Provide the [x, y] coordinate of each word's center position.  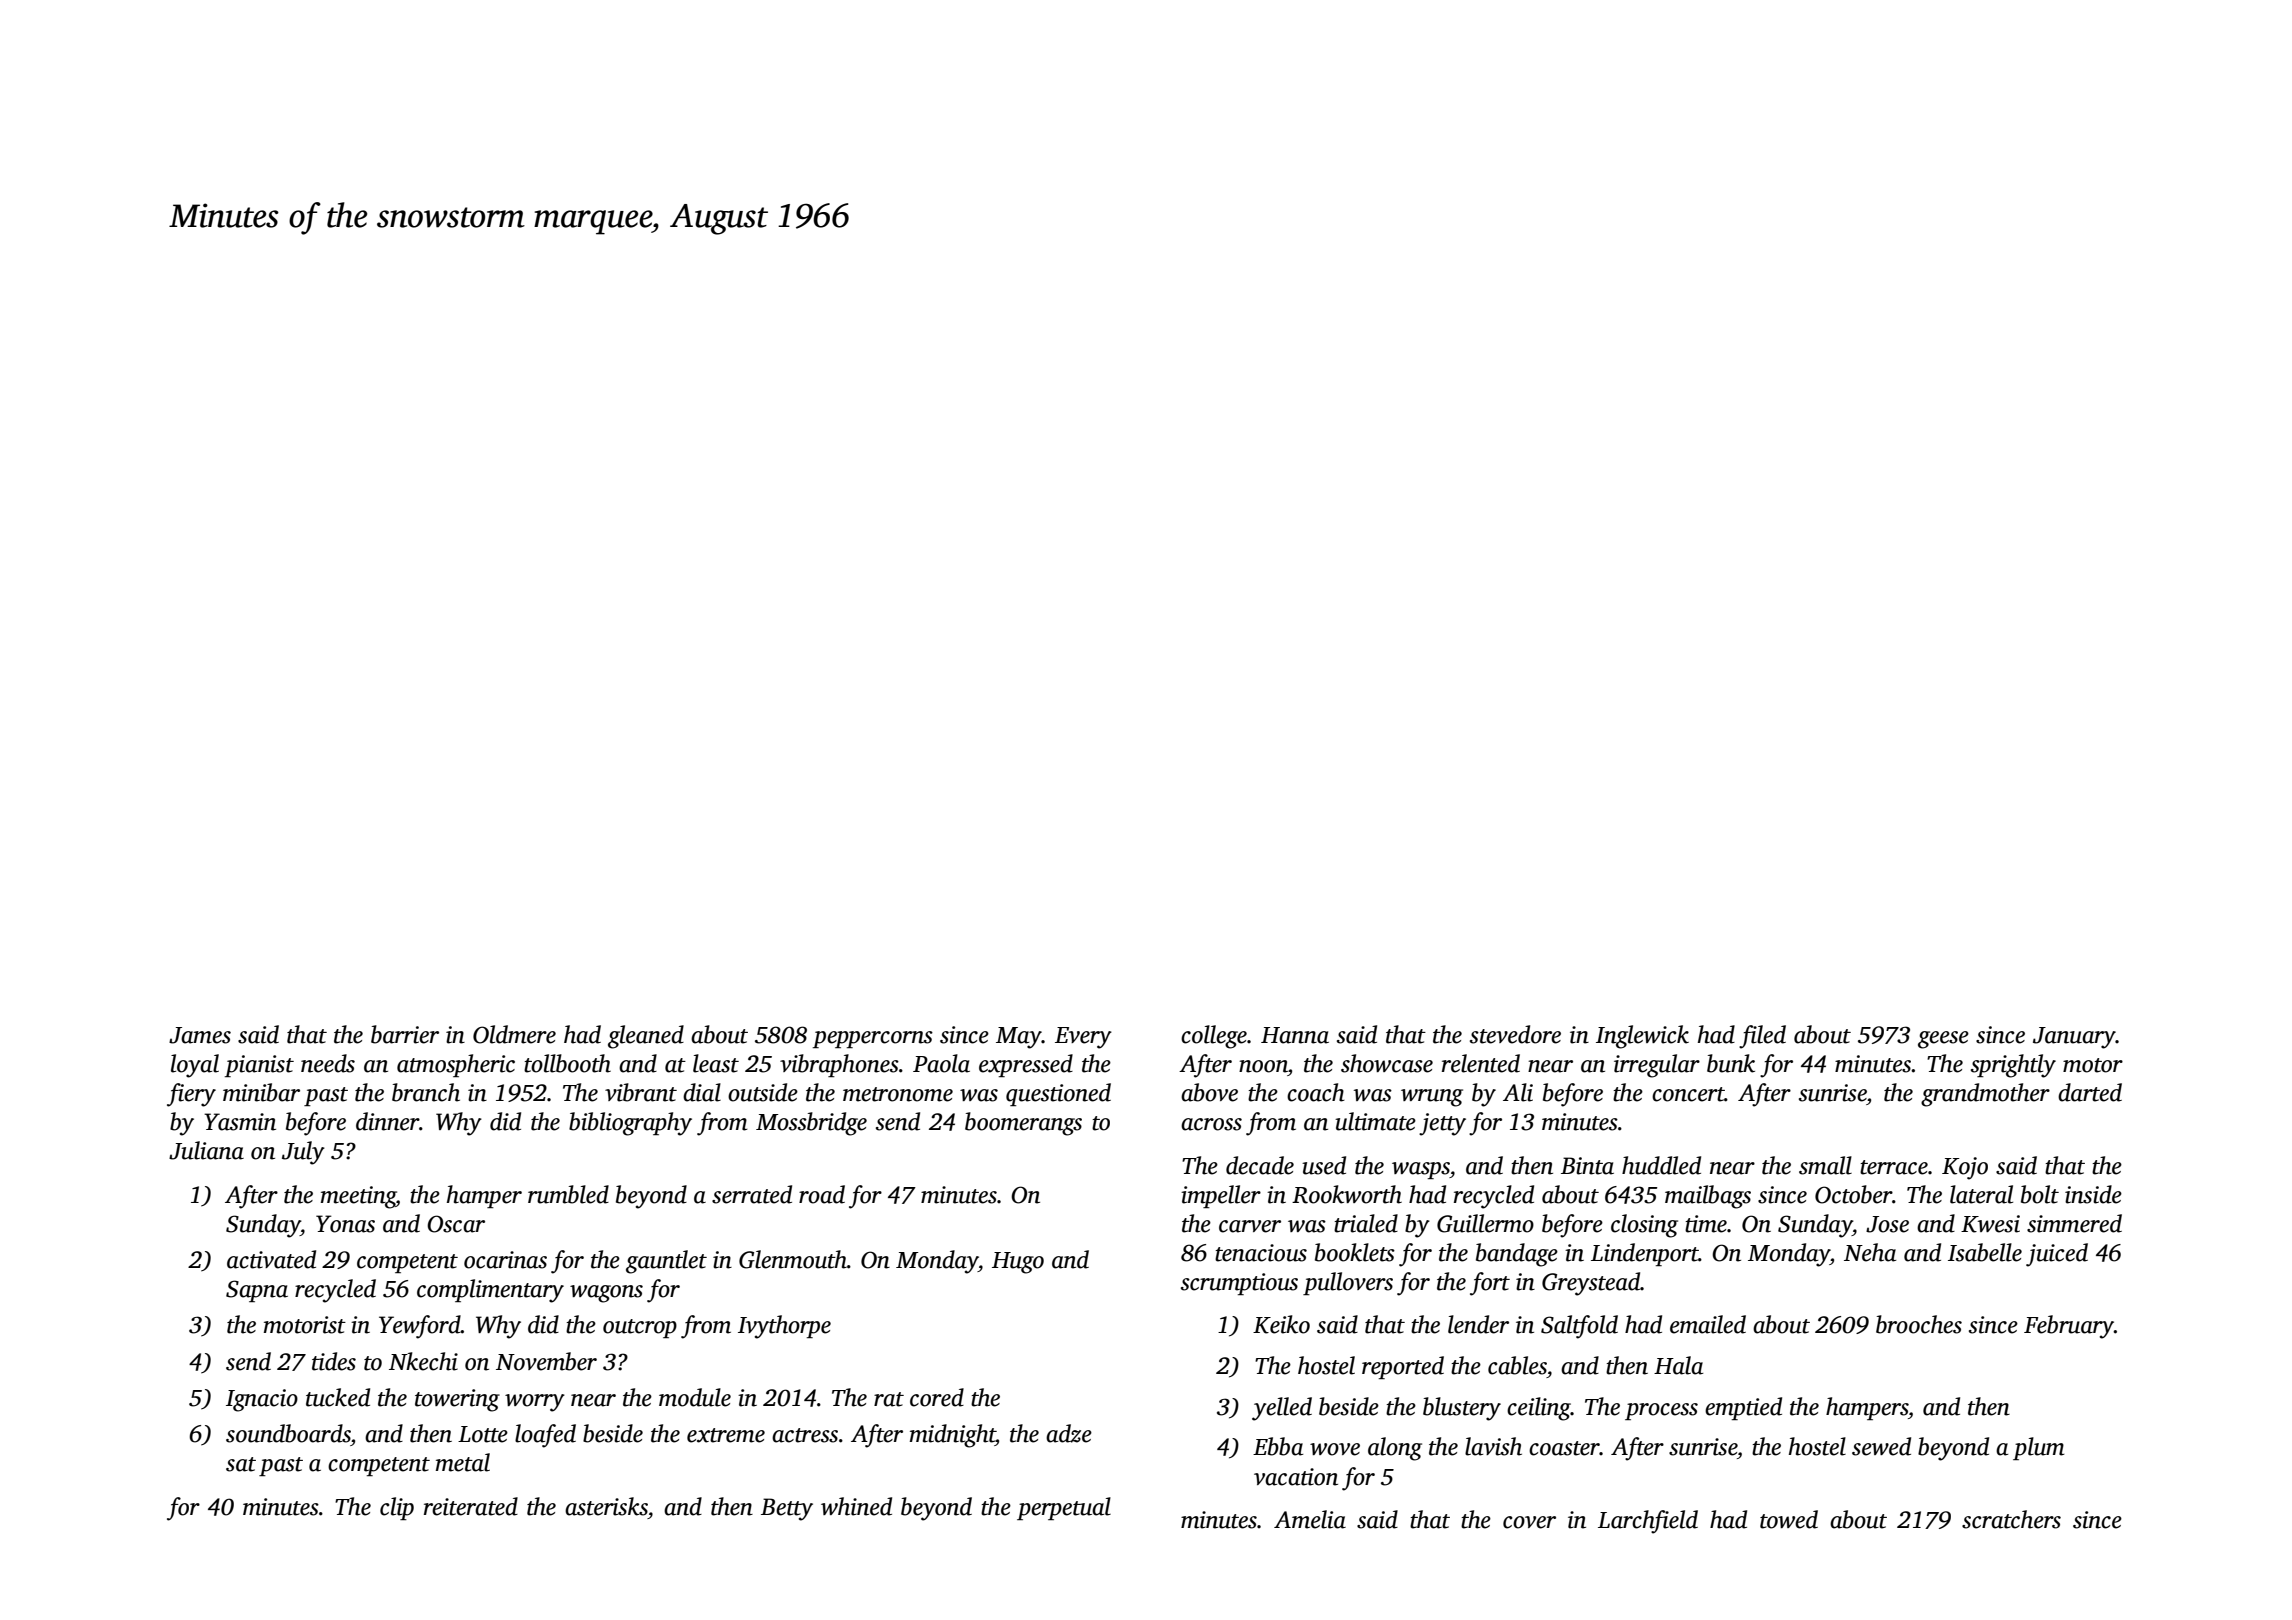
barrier [405, 1034]
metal [463, 1462]
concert [1688, 1094]
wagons [606, 1294]
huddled [1661, 1165]
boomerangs [1023, 1124]
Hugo [1018, 1263]
